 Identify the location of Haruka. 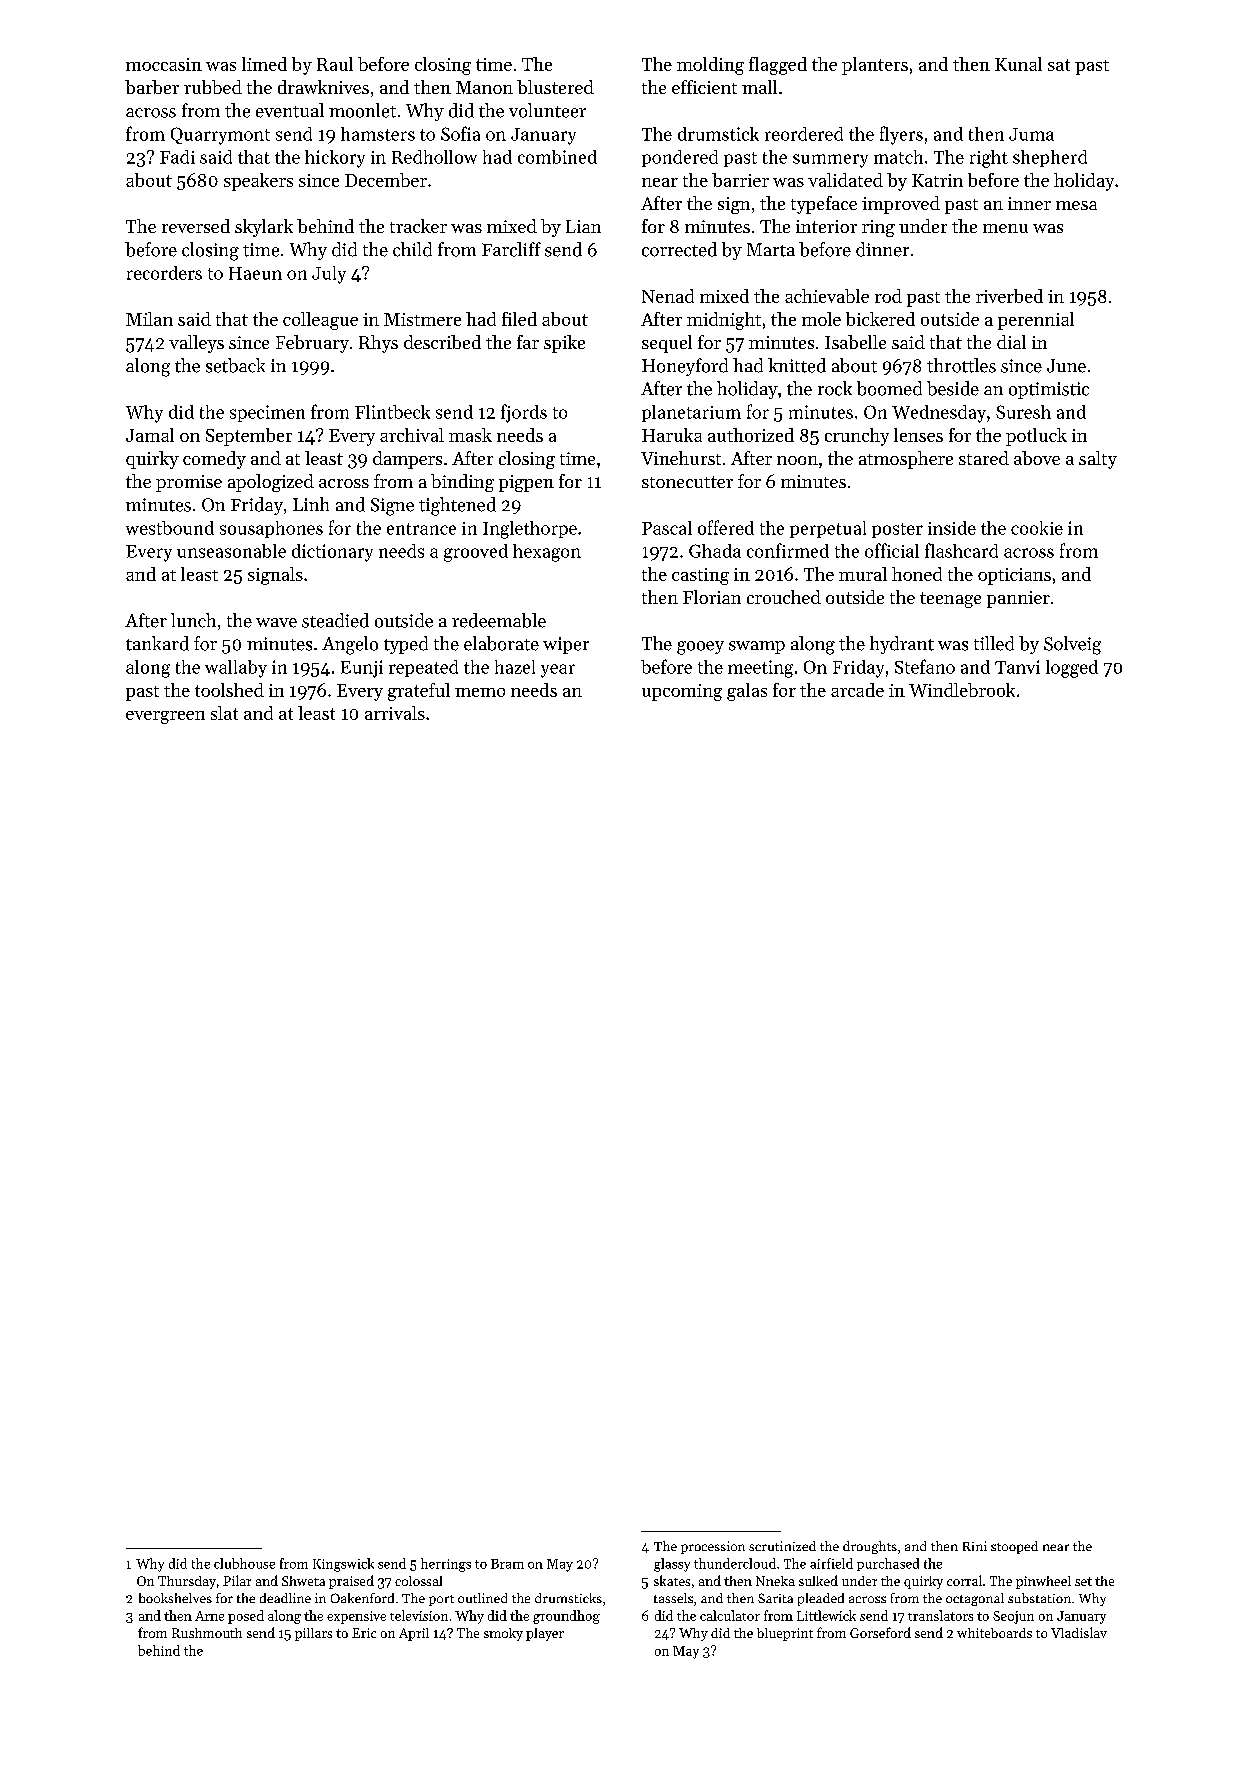
(672, 435).
